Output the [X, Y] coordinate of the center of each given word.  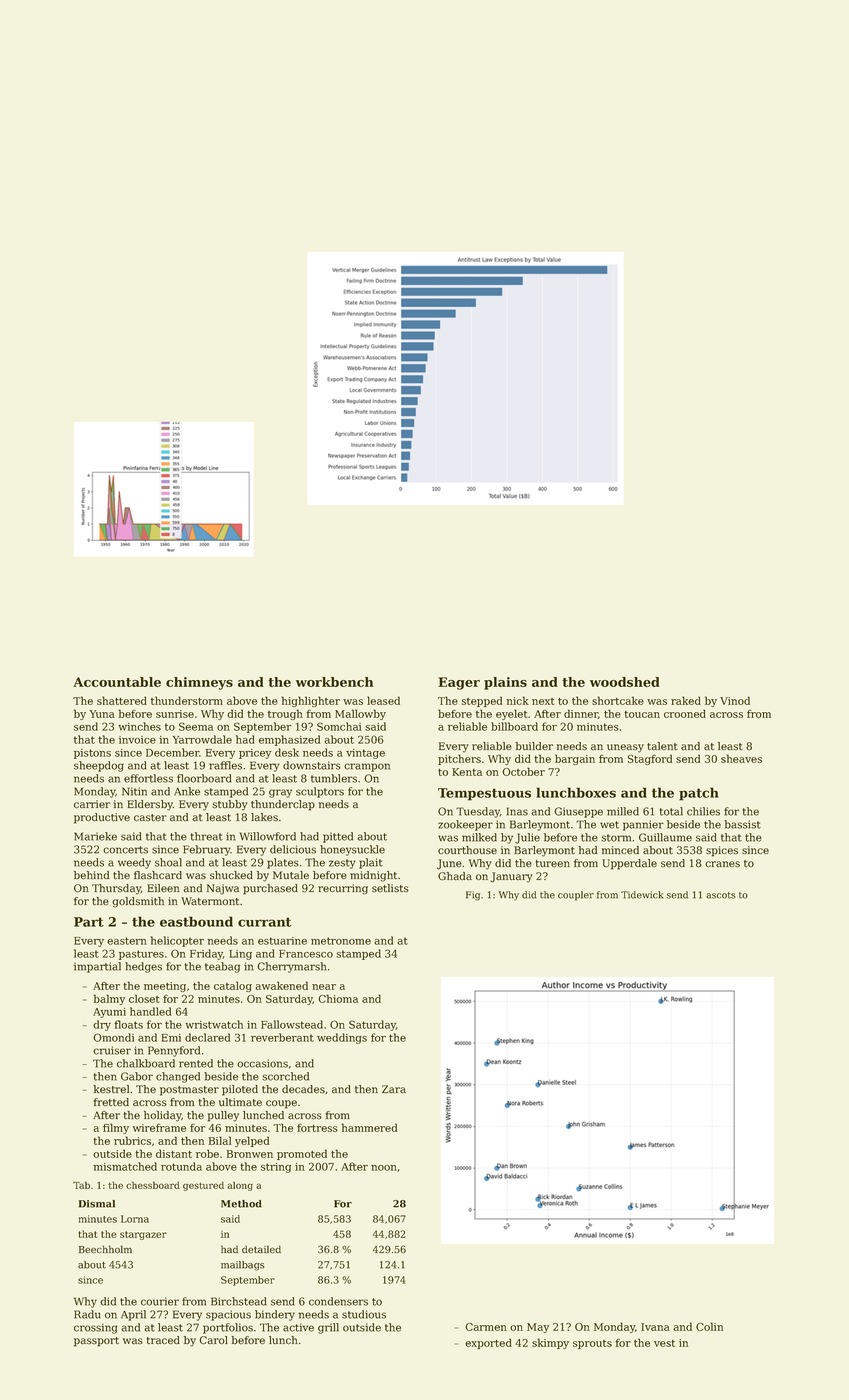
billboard [514, 726]
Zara [394, 1089]
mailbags [243, 1266]
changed [178, 1077]
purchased [270, 889]
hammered [369, 1127]
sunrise [175, 714]
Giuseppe [578, 812]
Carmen [486, 1327]
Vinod [735, 700]
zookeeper [465, 825]
